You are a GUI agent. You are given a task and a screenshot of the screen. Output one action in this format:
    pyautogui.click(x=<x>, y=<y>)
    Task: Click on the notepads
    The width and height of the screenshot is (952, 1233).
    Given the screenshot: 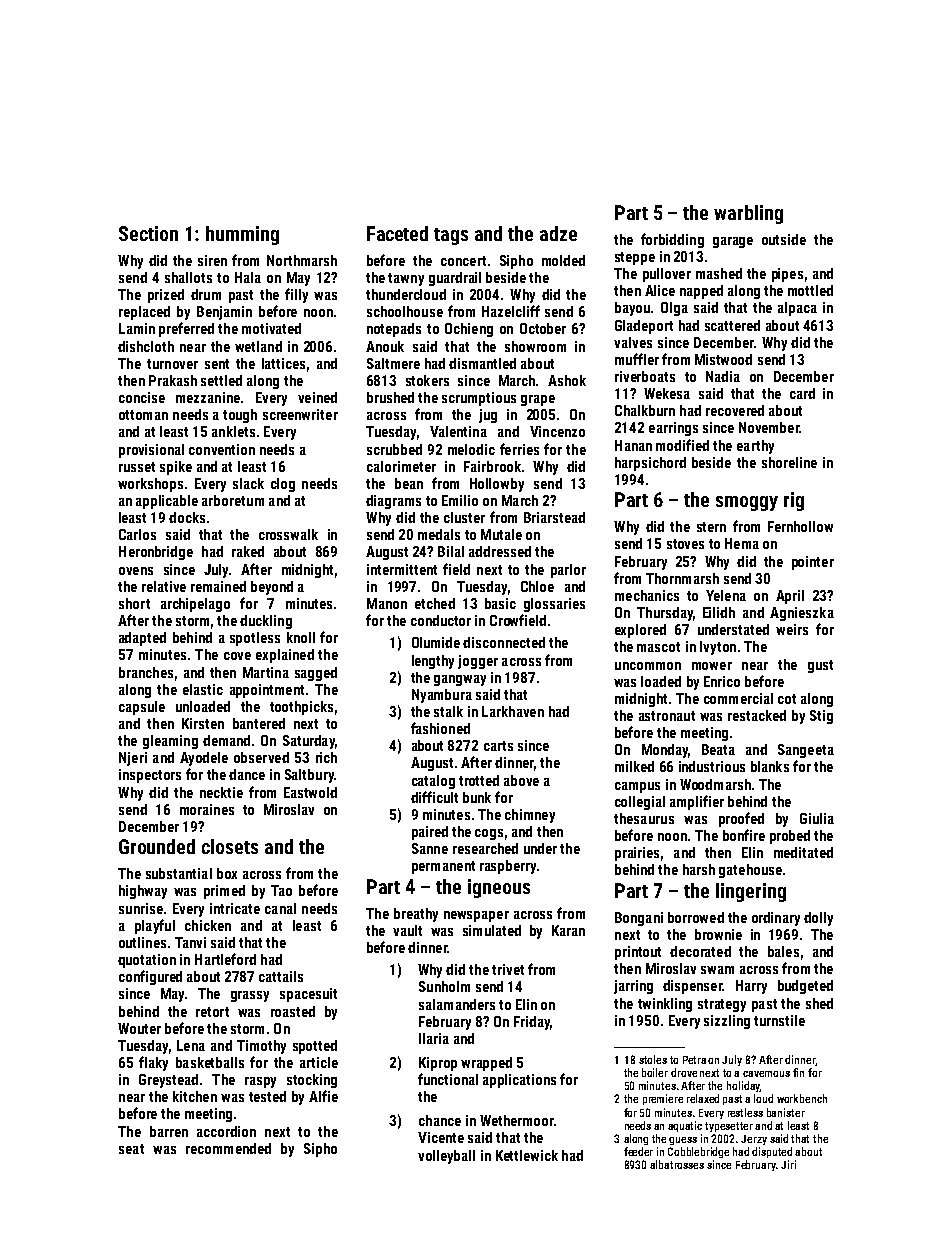 What is the action you would take?
    pyautogui.click(x=394, y=330)
